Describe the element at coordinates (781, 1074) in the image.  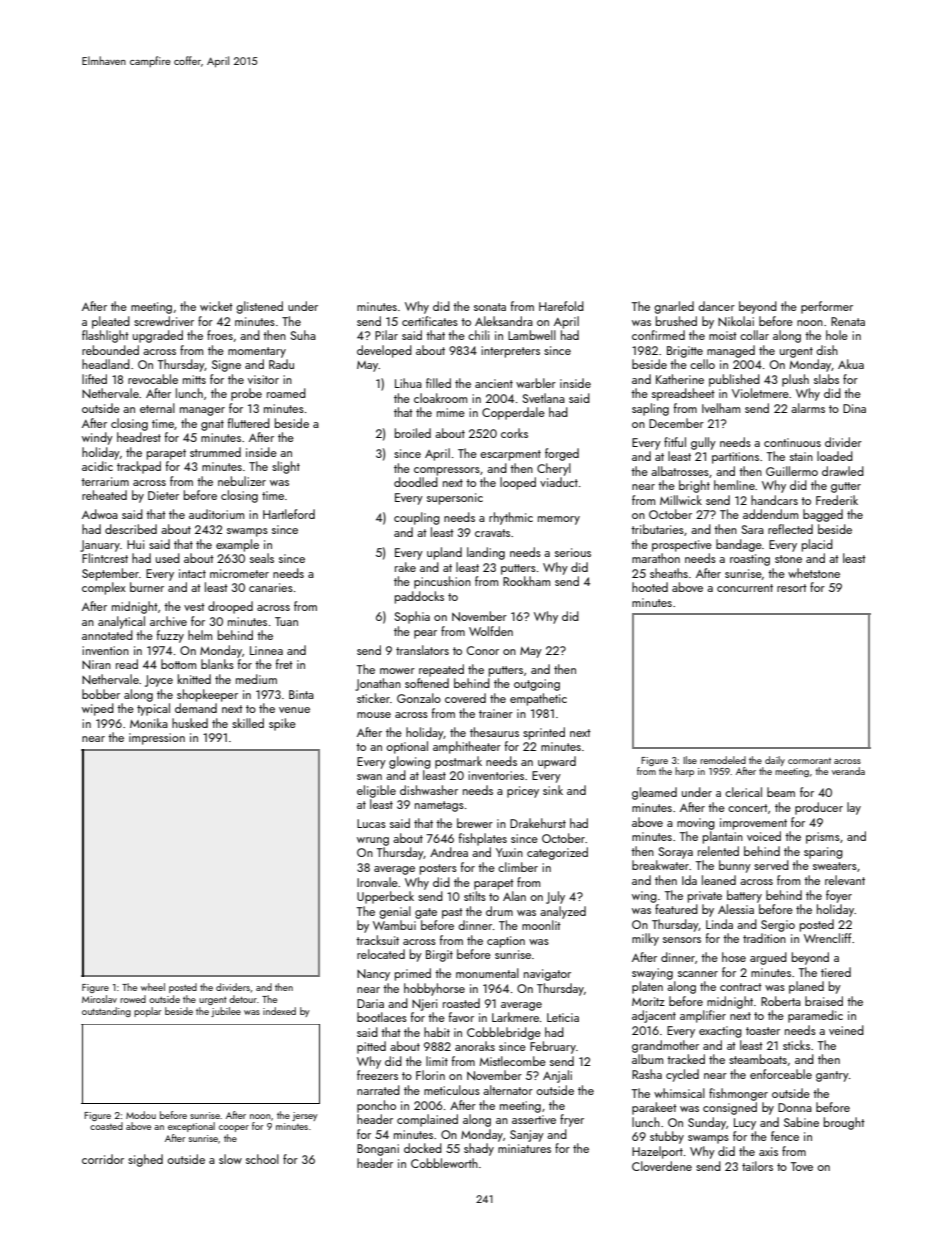
I see `enforceable` at that location.
